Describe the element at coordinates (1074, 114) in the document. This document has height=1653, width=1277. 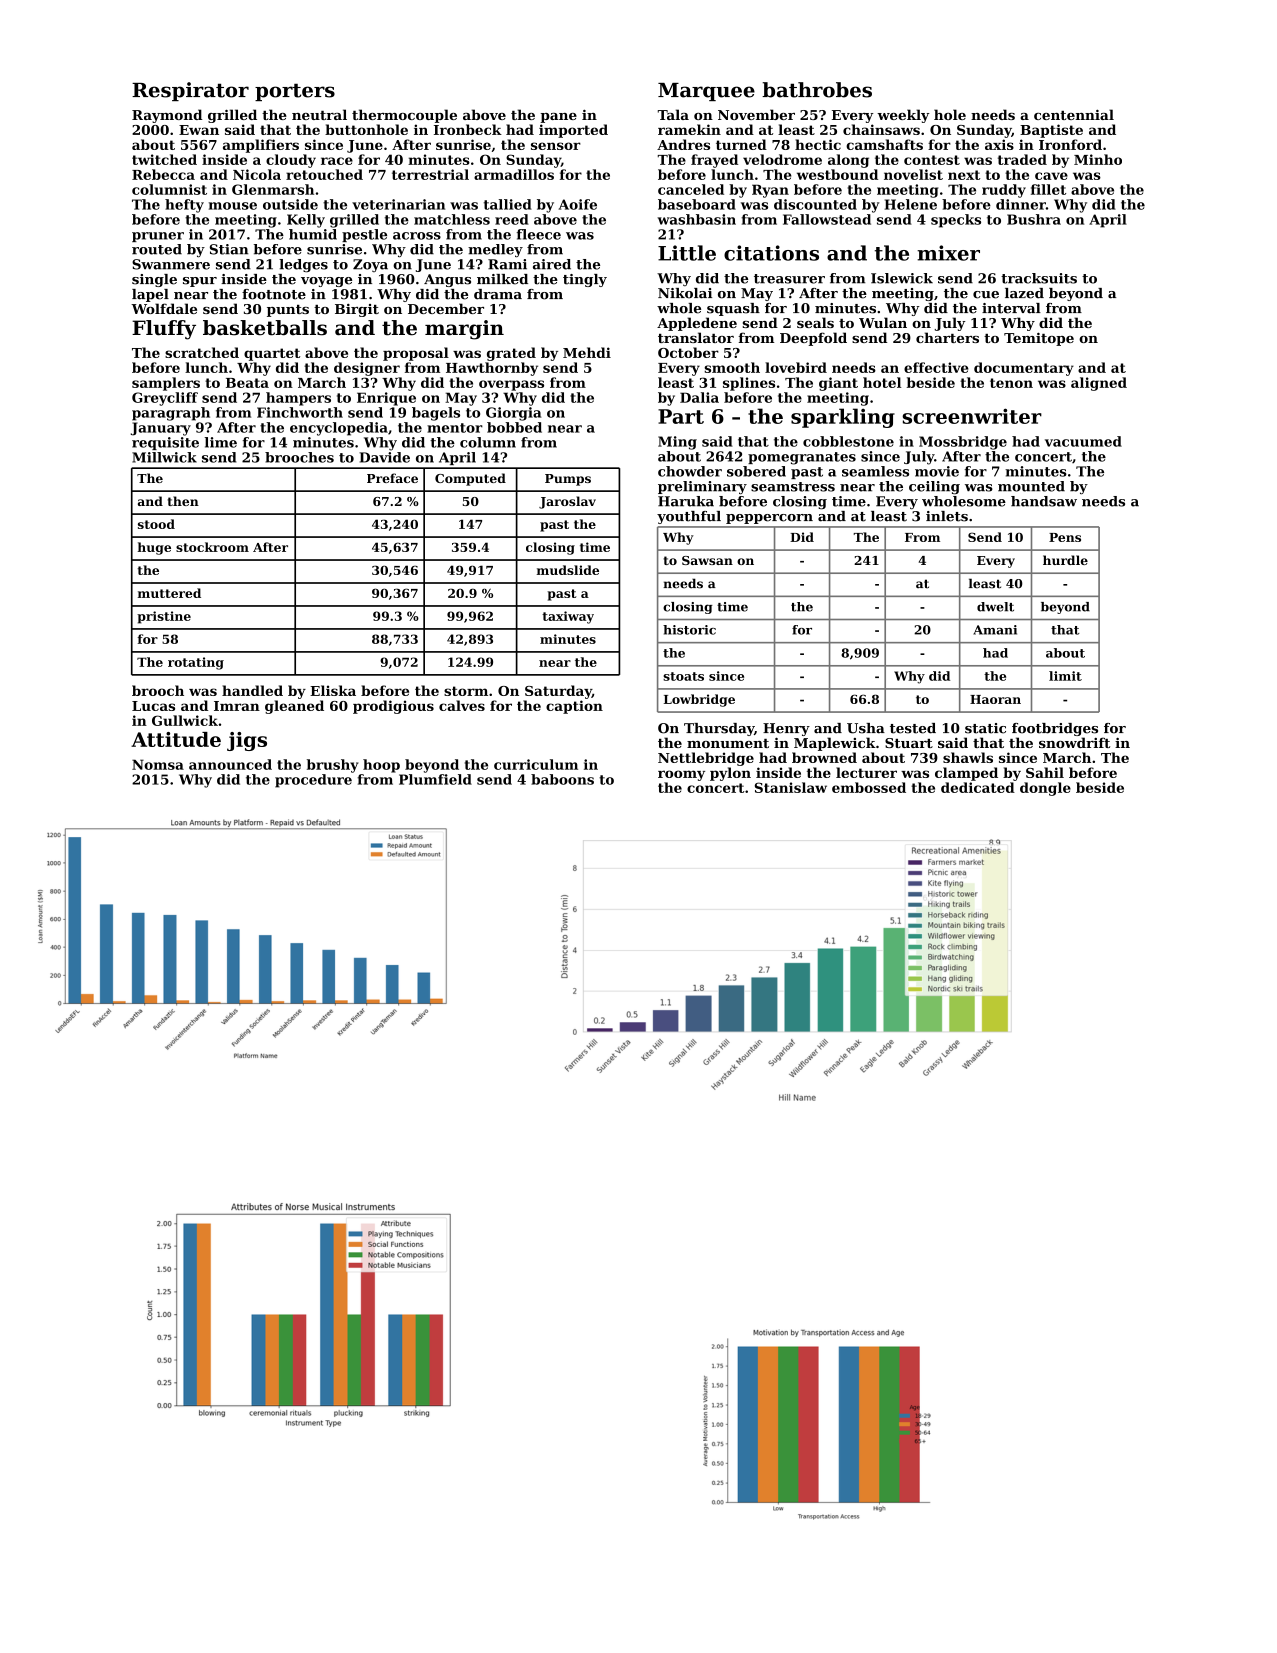
I see `centennial` at that location.
